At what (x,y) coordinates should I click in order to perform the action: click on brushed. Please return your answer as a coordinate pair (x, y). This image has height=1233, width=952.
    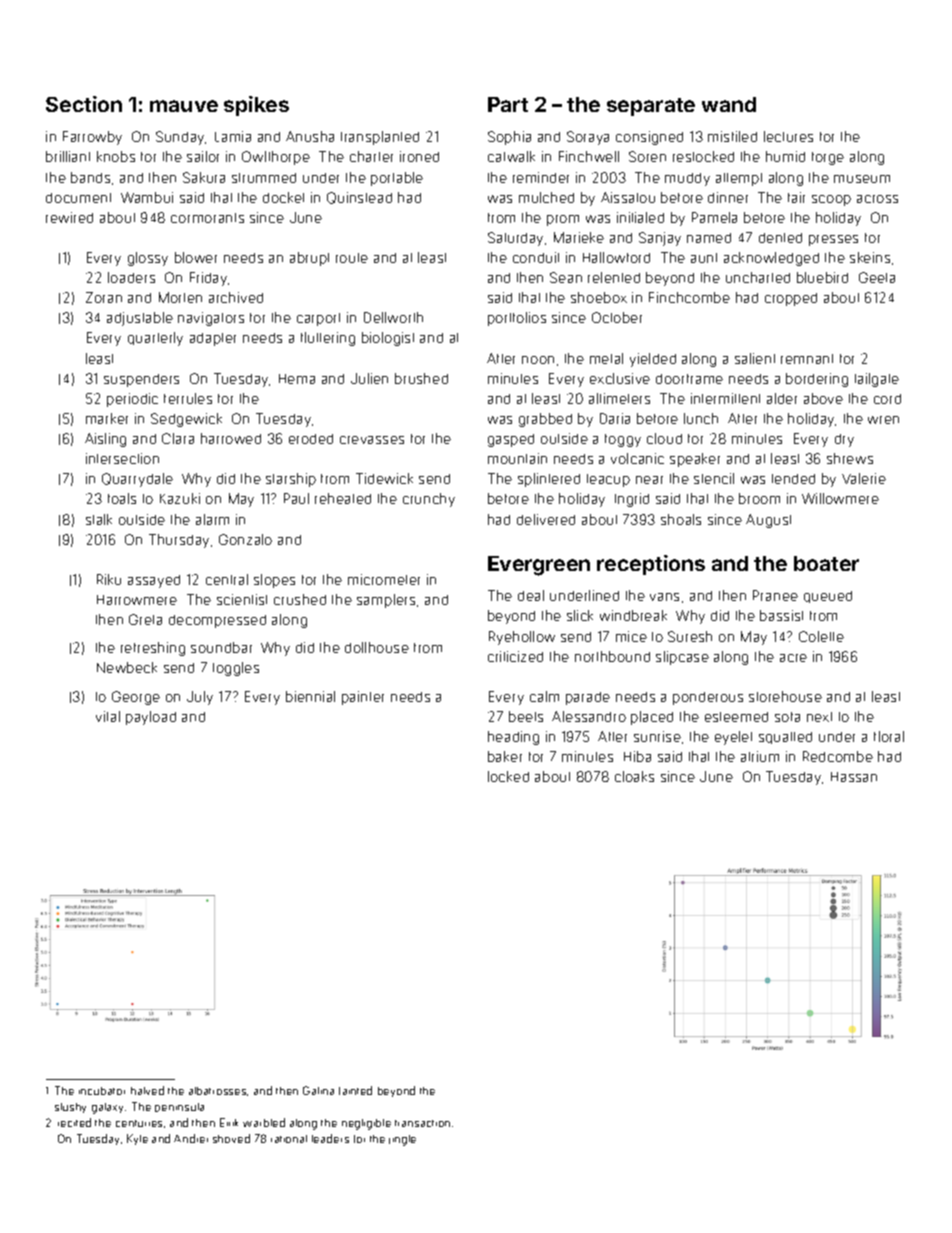
    Looking at the image, I should click on (421, 378).
